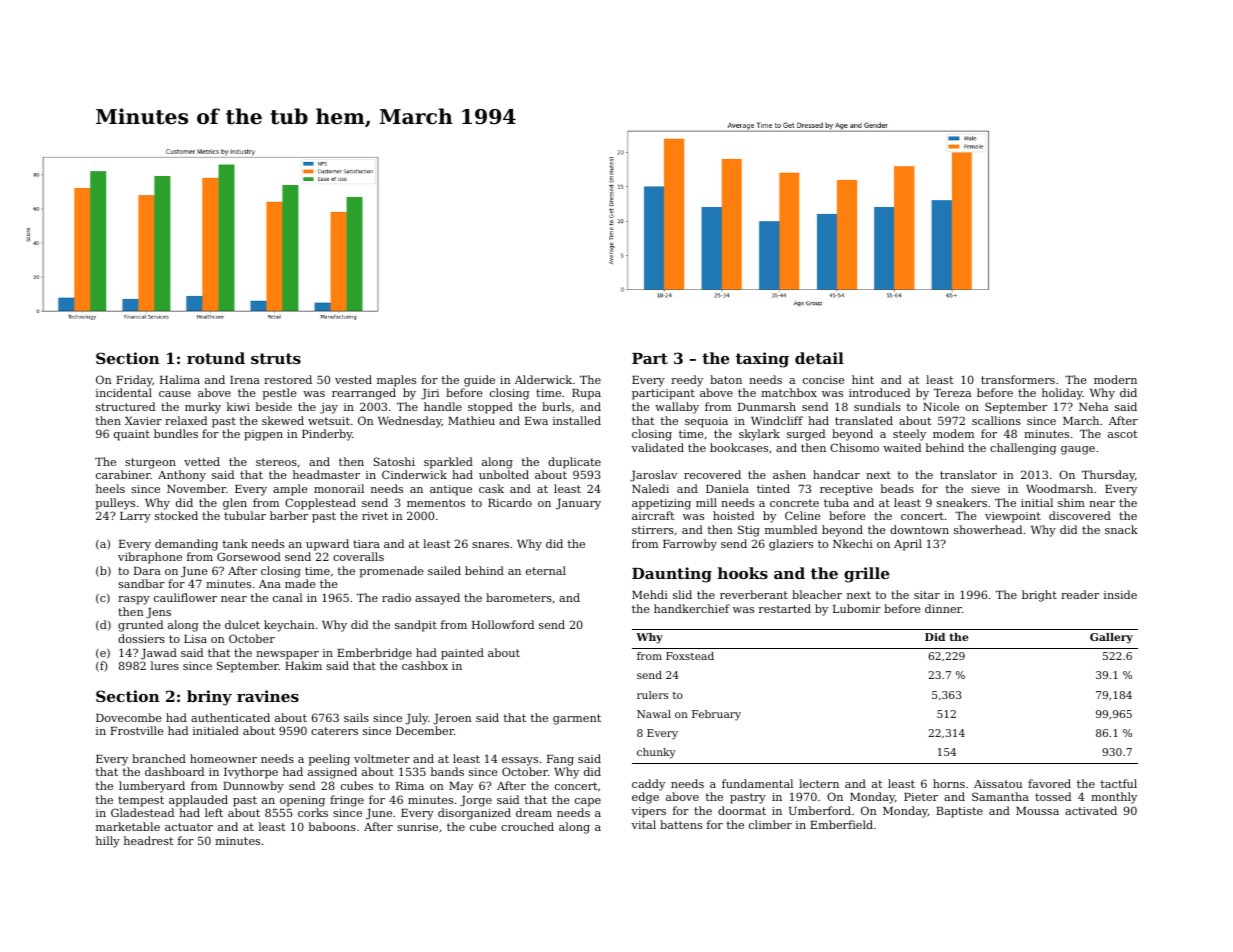 This image has width=1233, height=952. I want to click on Fang, so click(560, 760).
